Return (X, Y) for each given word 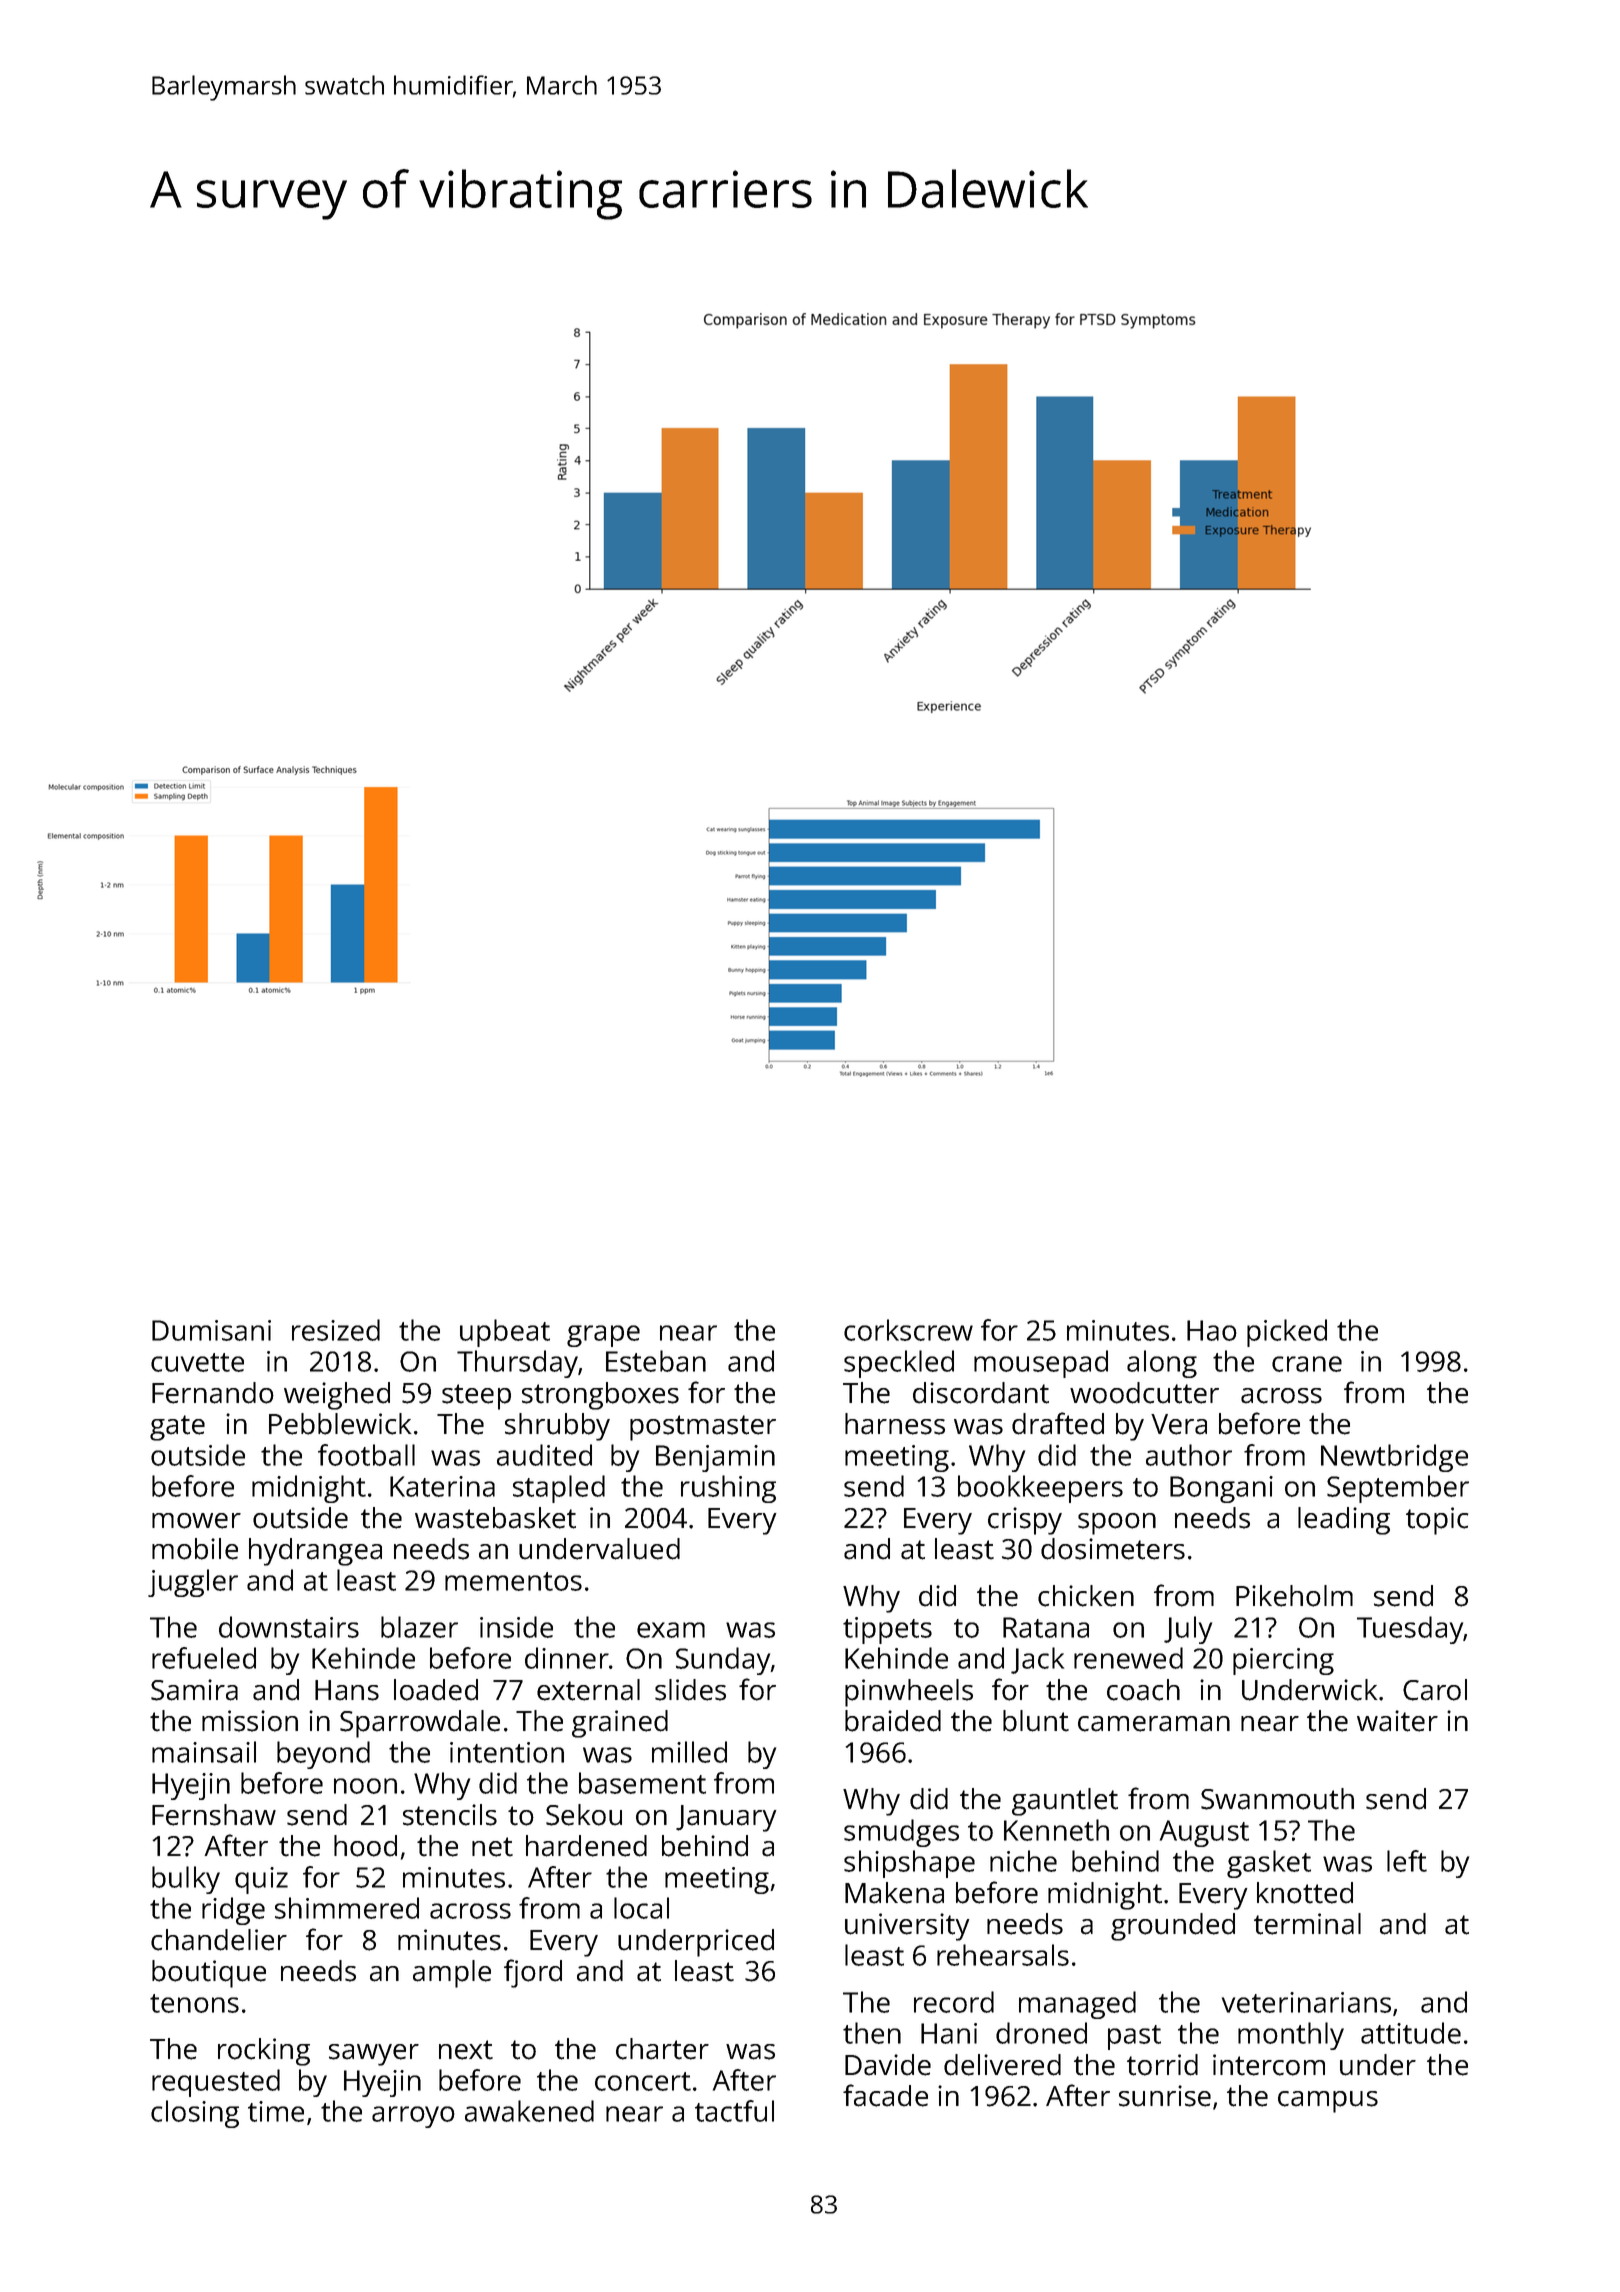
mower (196, 1521)
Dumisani (211, 1330)
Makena (894, 1893)
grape (603, 1336)
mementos (513, 1581)
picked (1287, 1333)
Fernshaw (214, 1815)
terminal (1307, 1924)
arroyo (413, 2117)
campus (1328, 2102)
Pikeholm (1294, 1596)
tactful (734, 2111)
